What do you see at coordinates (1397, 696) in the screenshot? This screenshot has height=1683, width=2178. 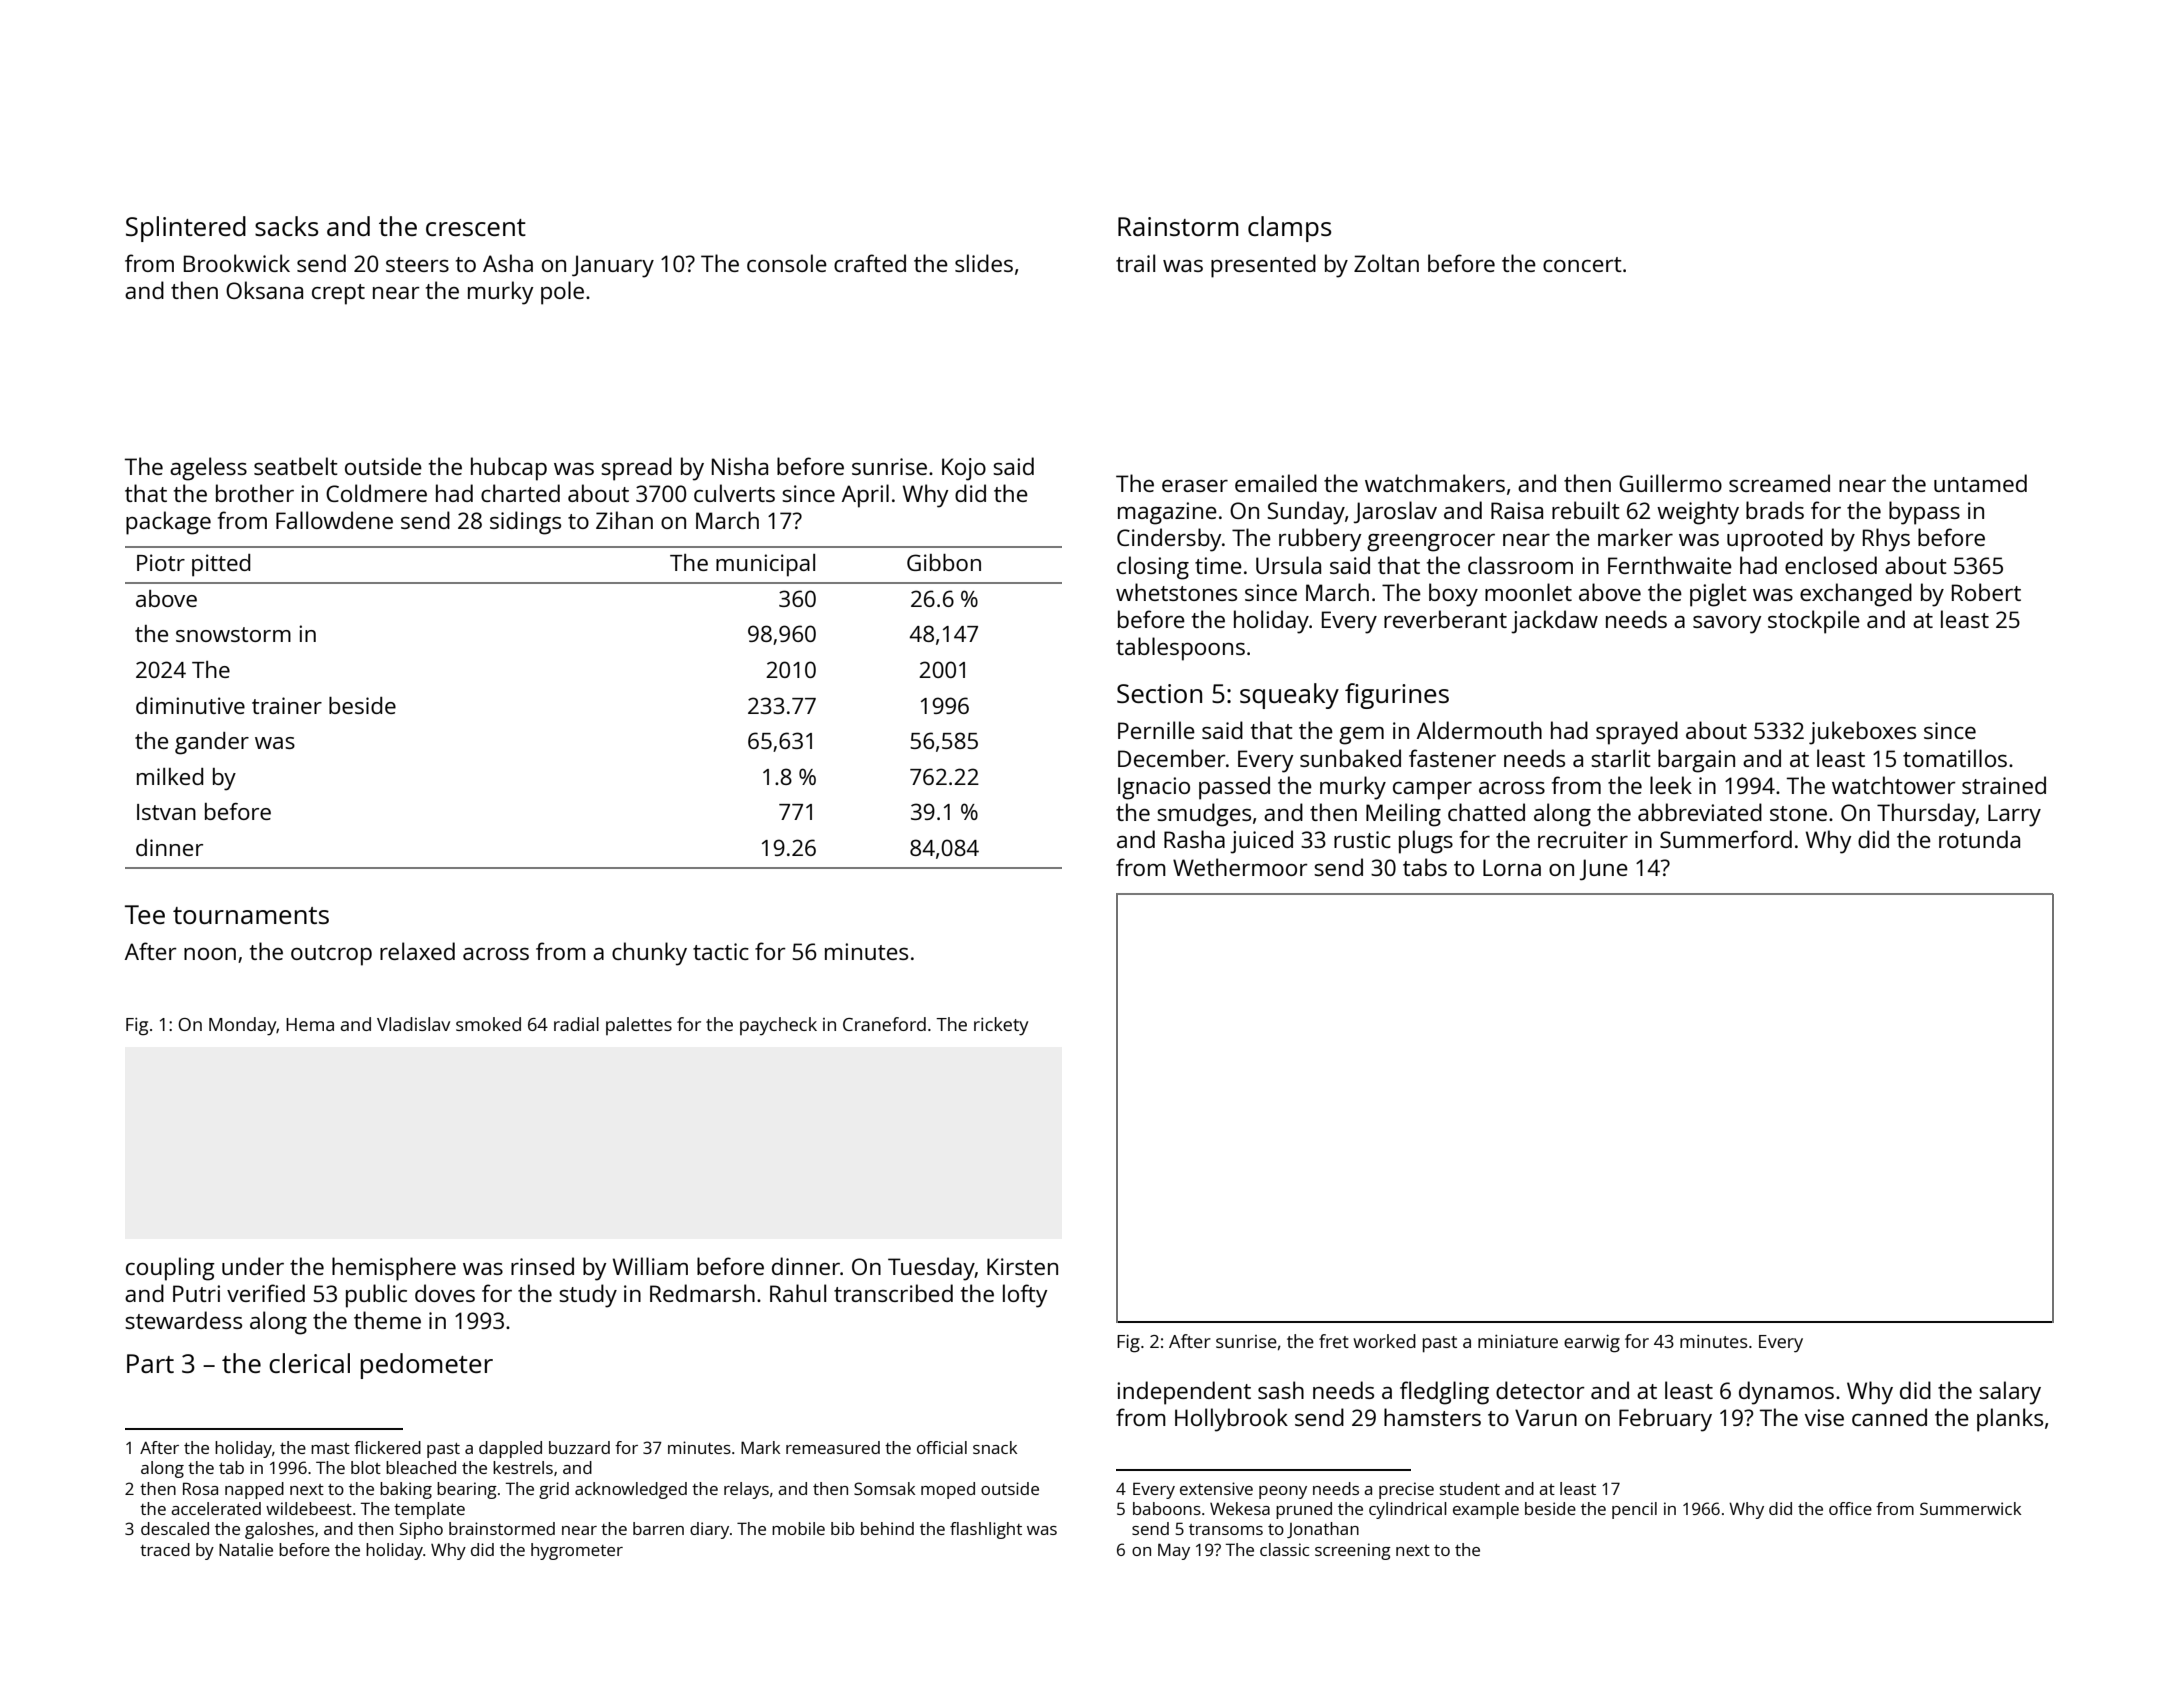 I see `figurines` at bounding box center [1397, 696].
